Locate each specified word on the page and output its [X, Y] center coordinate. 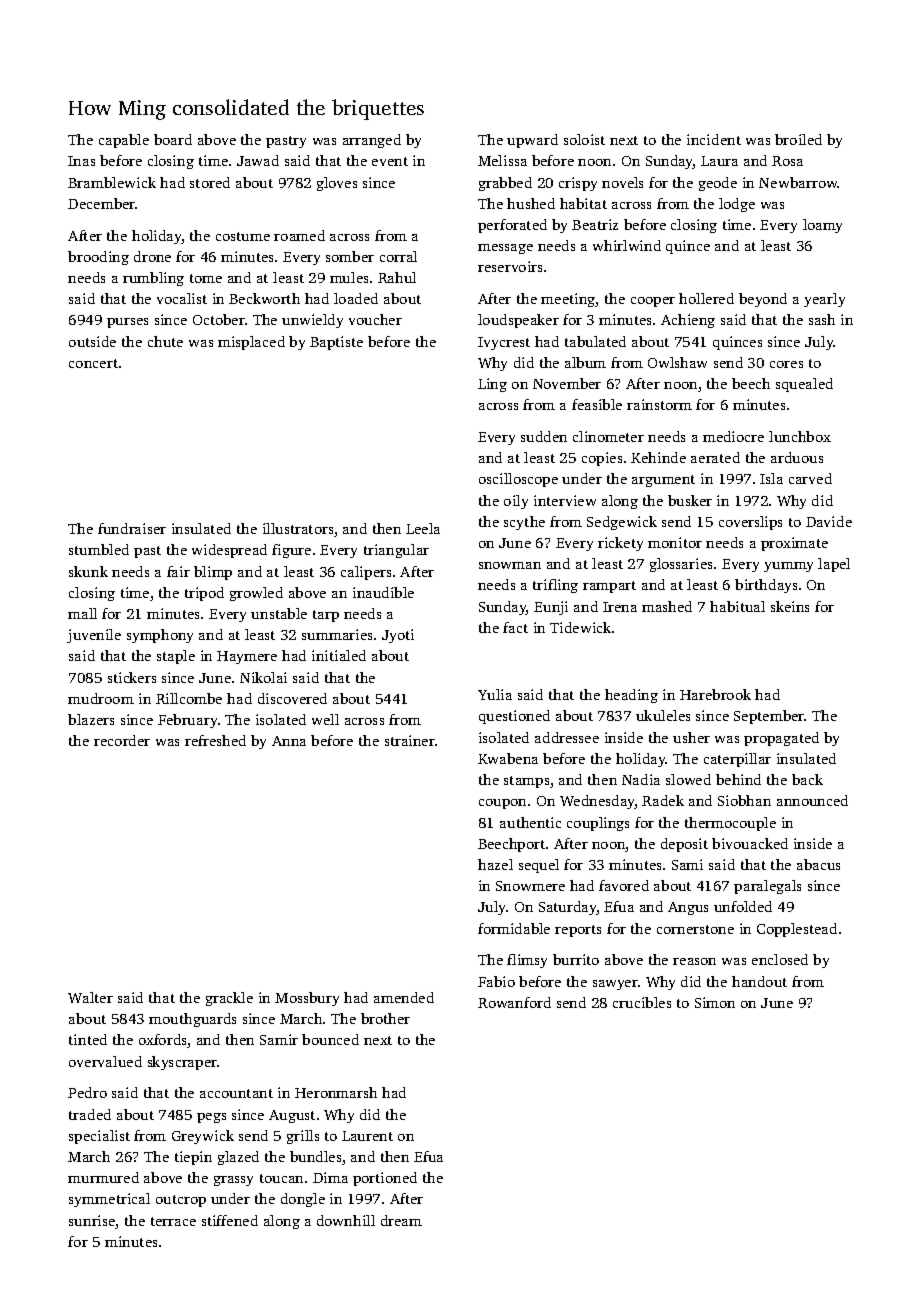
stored [210, 182]
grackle [229, 999]
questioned [514, 717]
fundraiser [132, 528]
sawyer [615, 985]
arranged [372, 141]
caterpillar [737, 760]
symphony [160, 636]
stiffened [230, 1220]
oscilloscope [518, 480]
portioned [385, 1179]
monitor [675, 542]
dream [401, 1220]
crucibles [642, 1002]
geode [718, 184]
